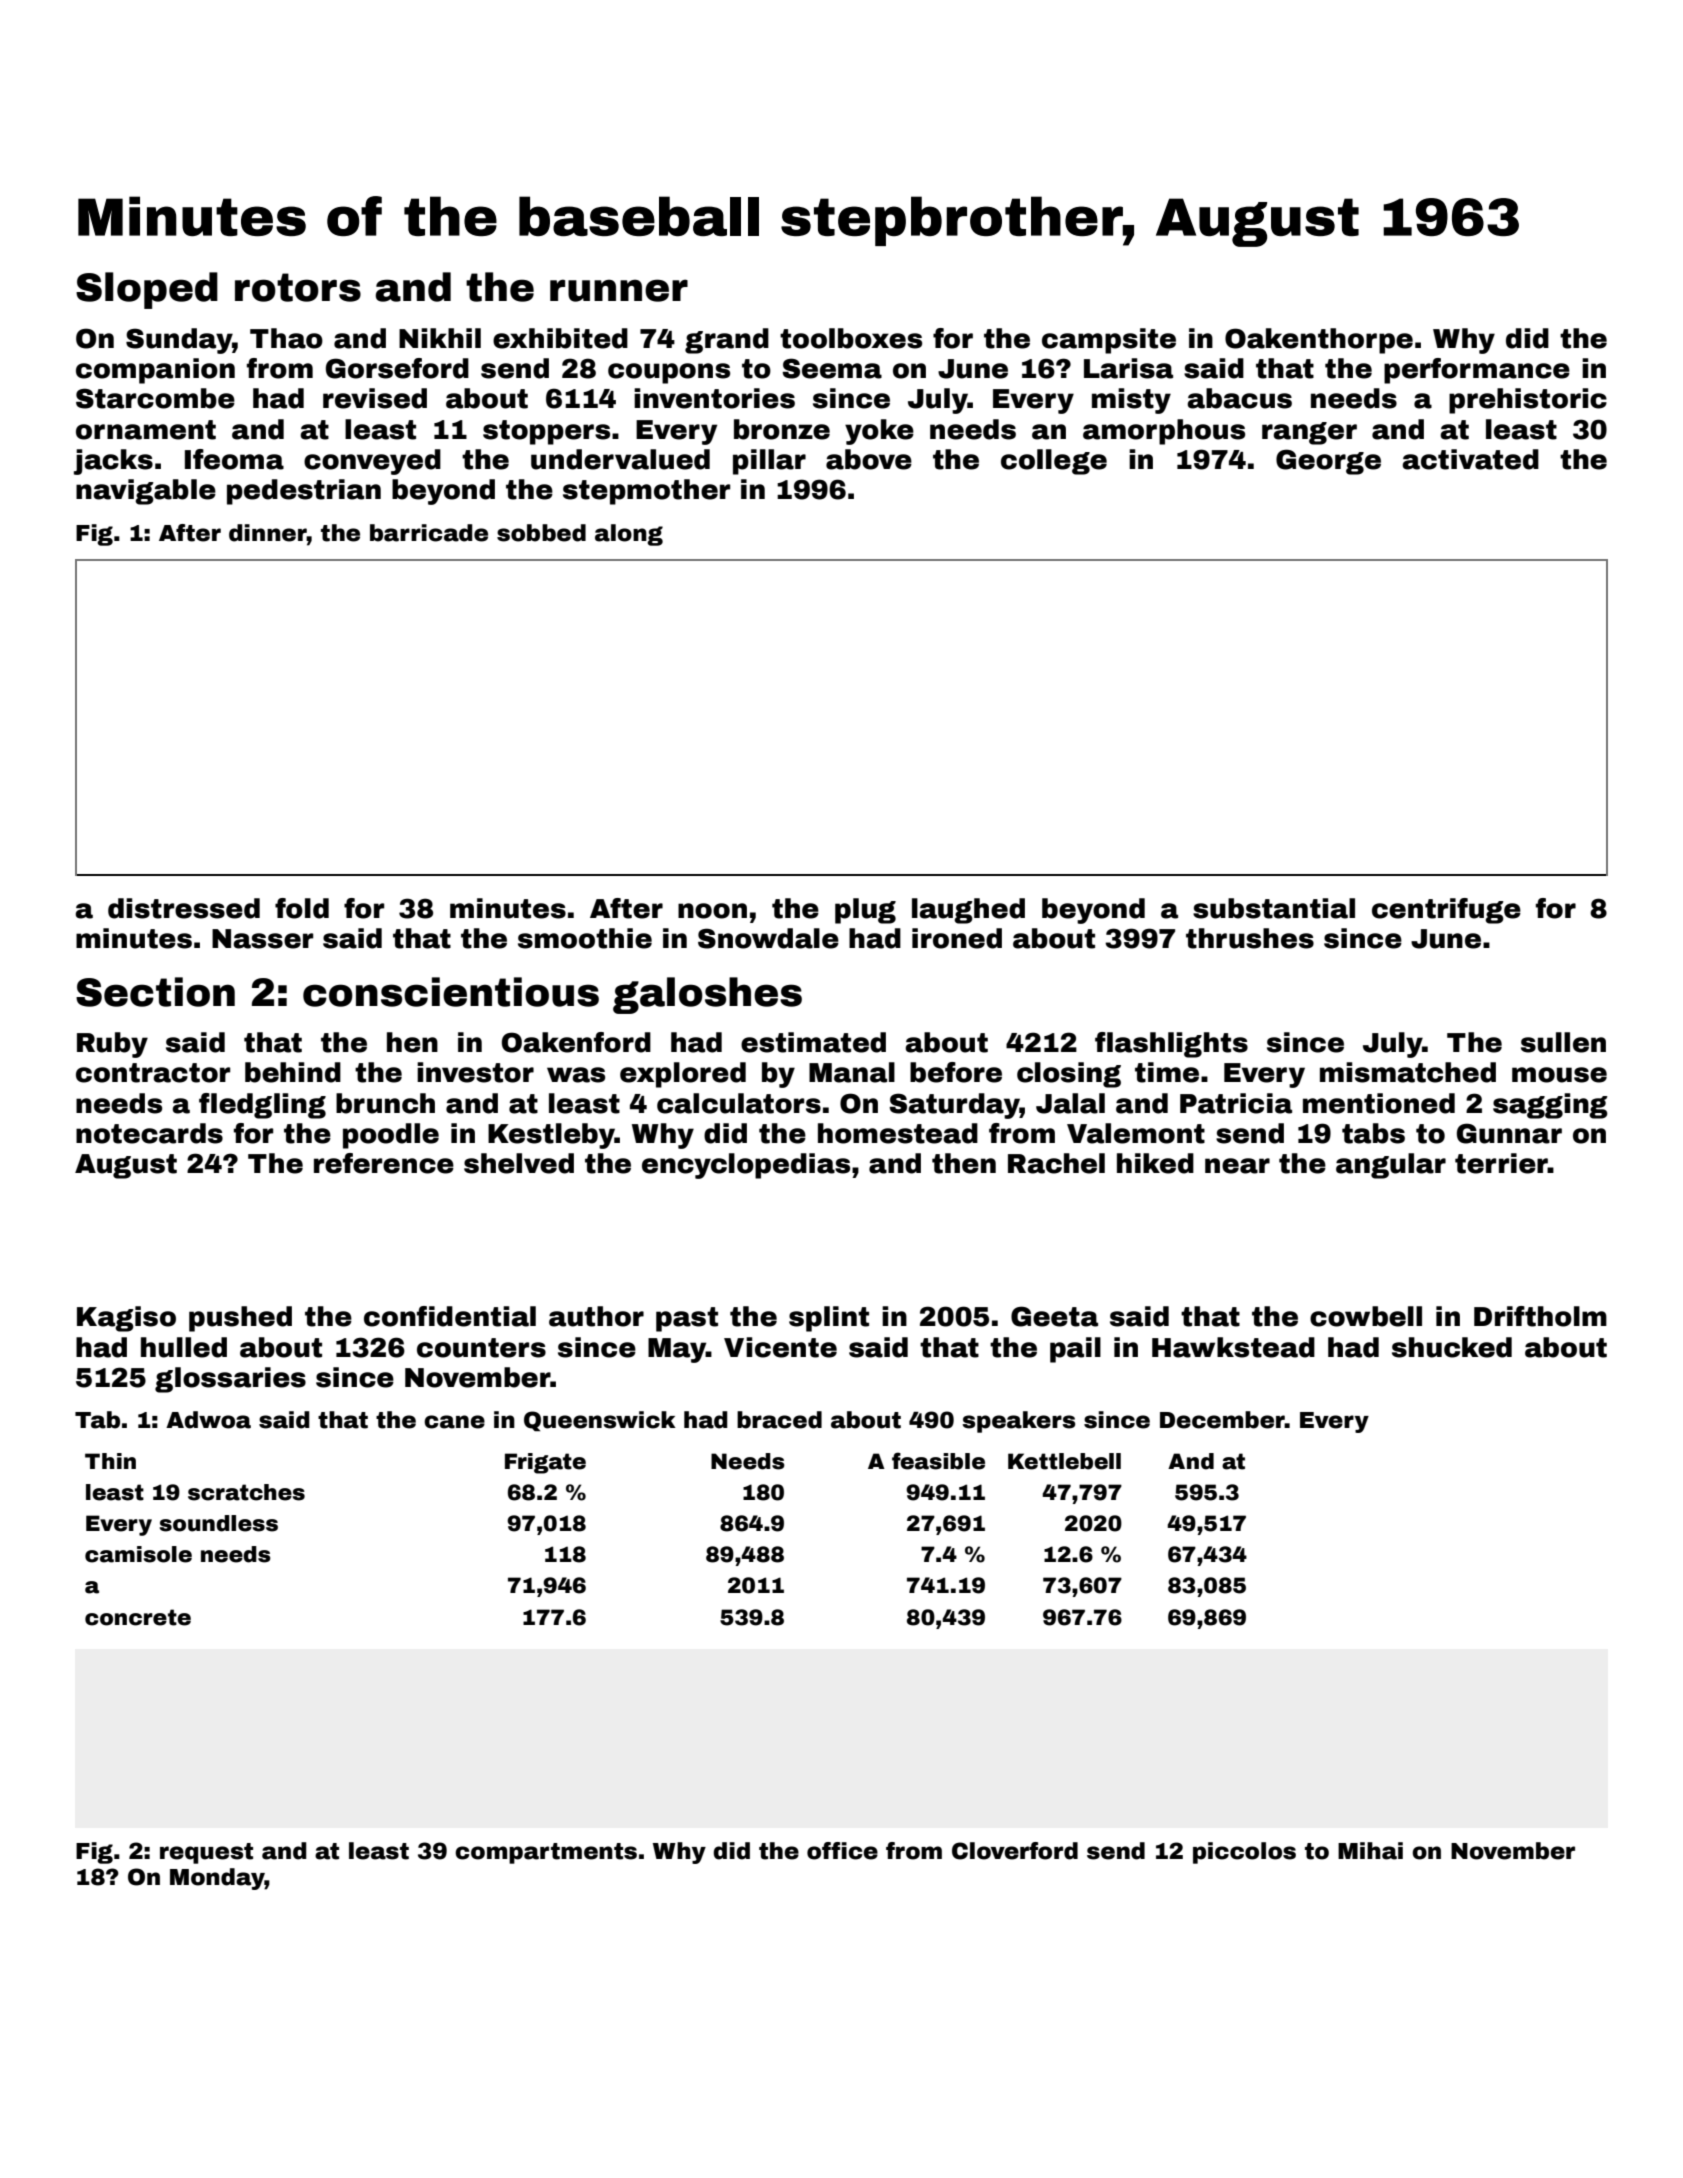 This document has width=1683, height=2178. Describe the element at coordinates (545, 1463) in the document. I see `Frigate` at that location.
